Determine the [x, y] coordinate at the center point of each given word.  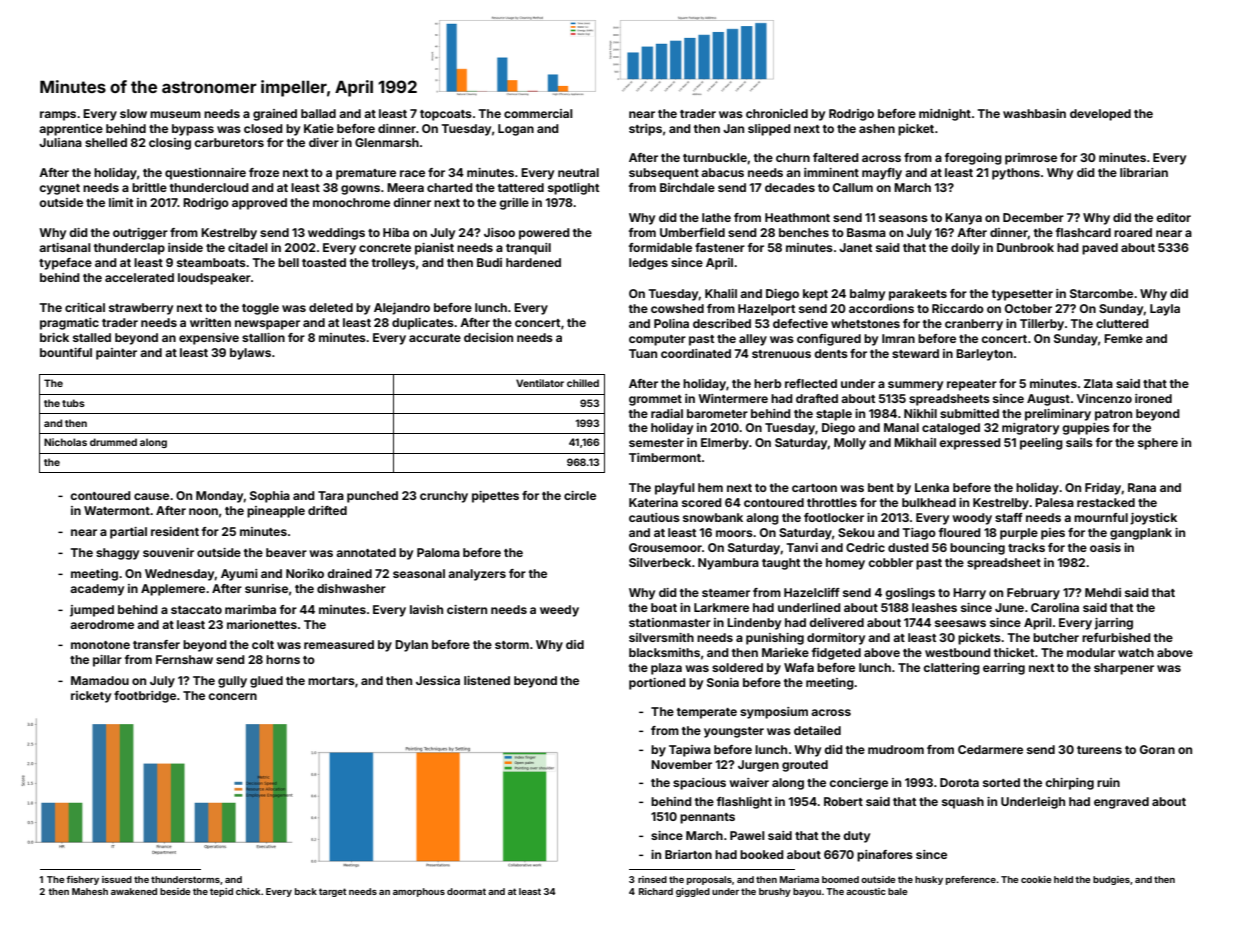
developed [1100, 115]
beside [175, 891]
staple [834, 415]
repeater [972, 385]
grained [275, 115]
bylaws [250, 354]
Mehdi [1103, 592]
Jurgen [758, 766]
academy [97, 590]
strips [645, 130]
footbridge [145, 697]
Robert [843, 801]
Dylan [411, 646]
